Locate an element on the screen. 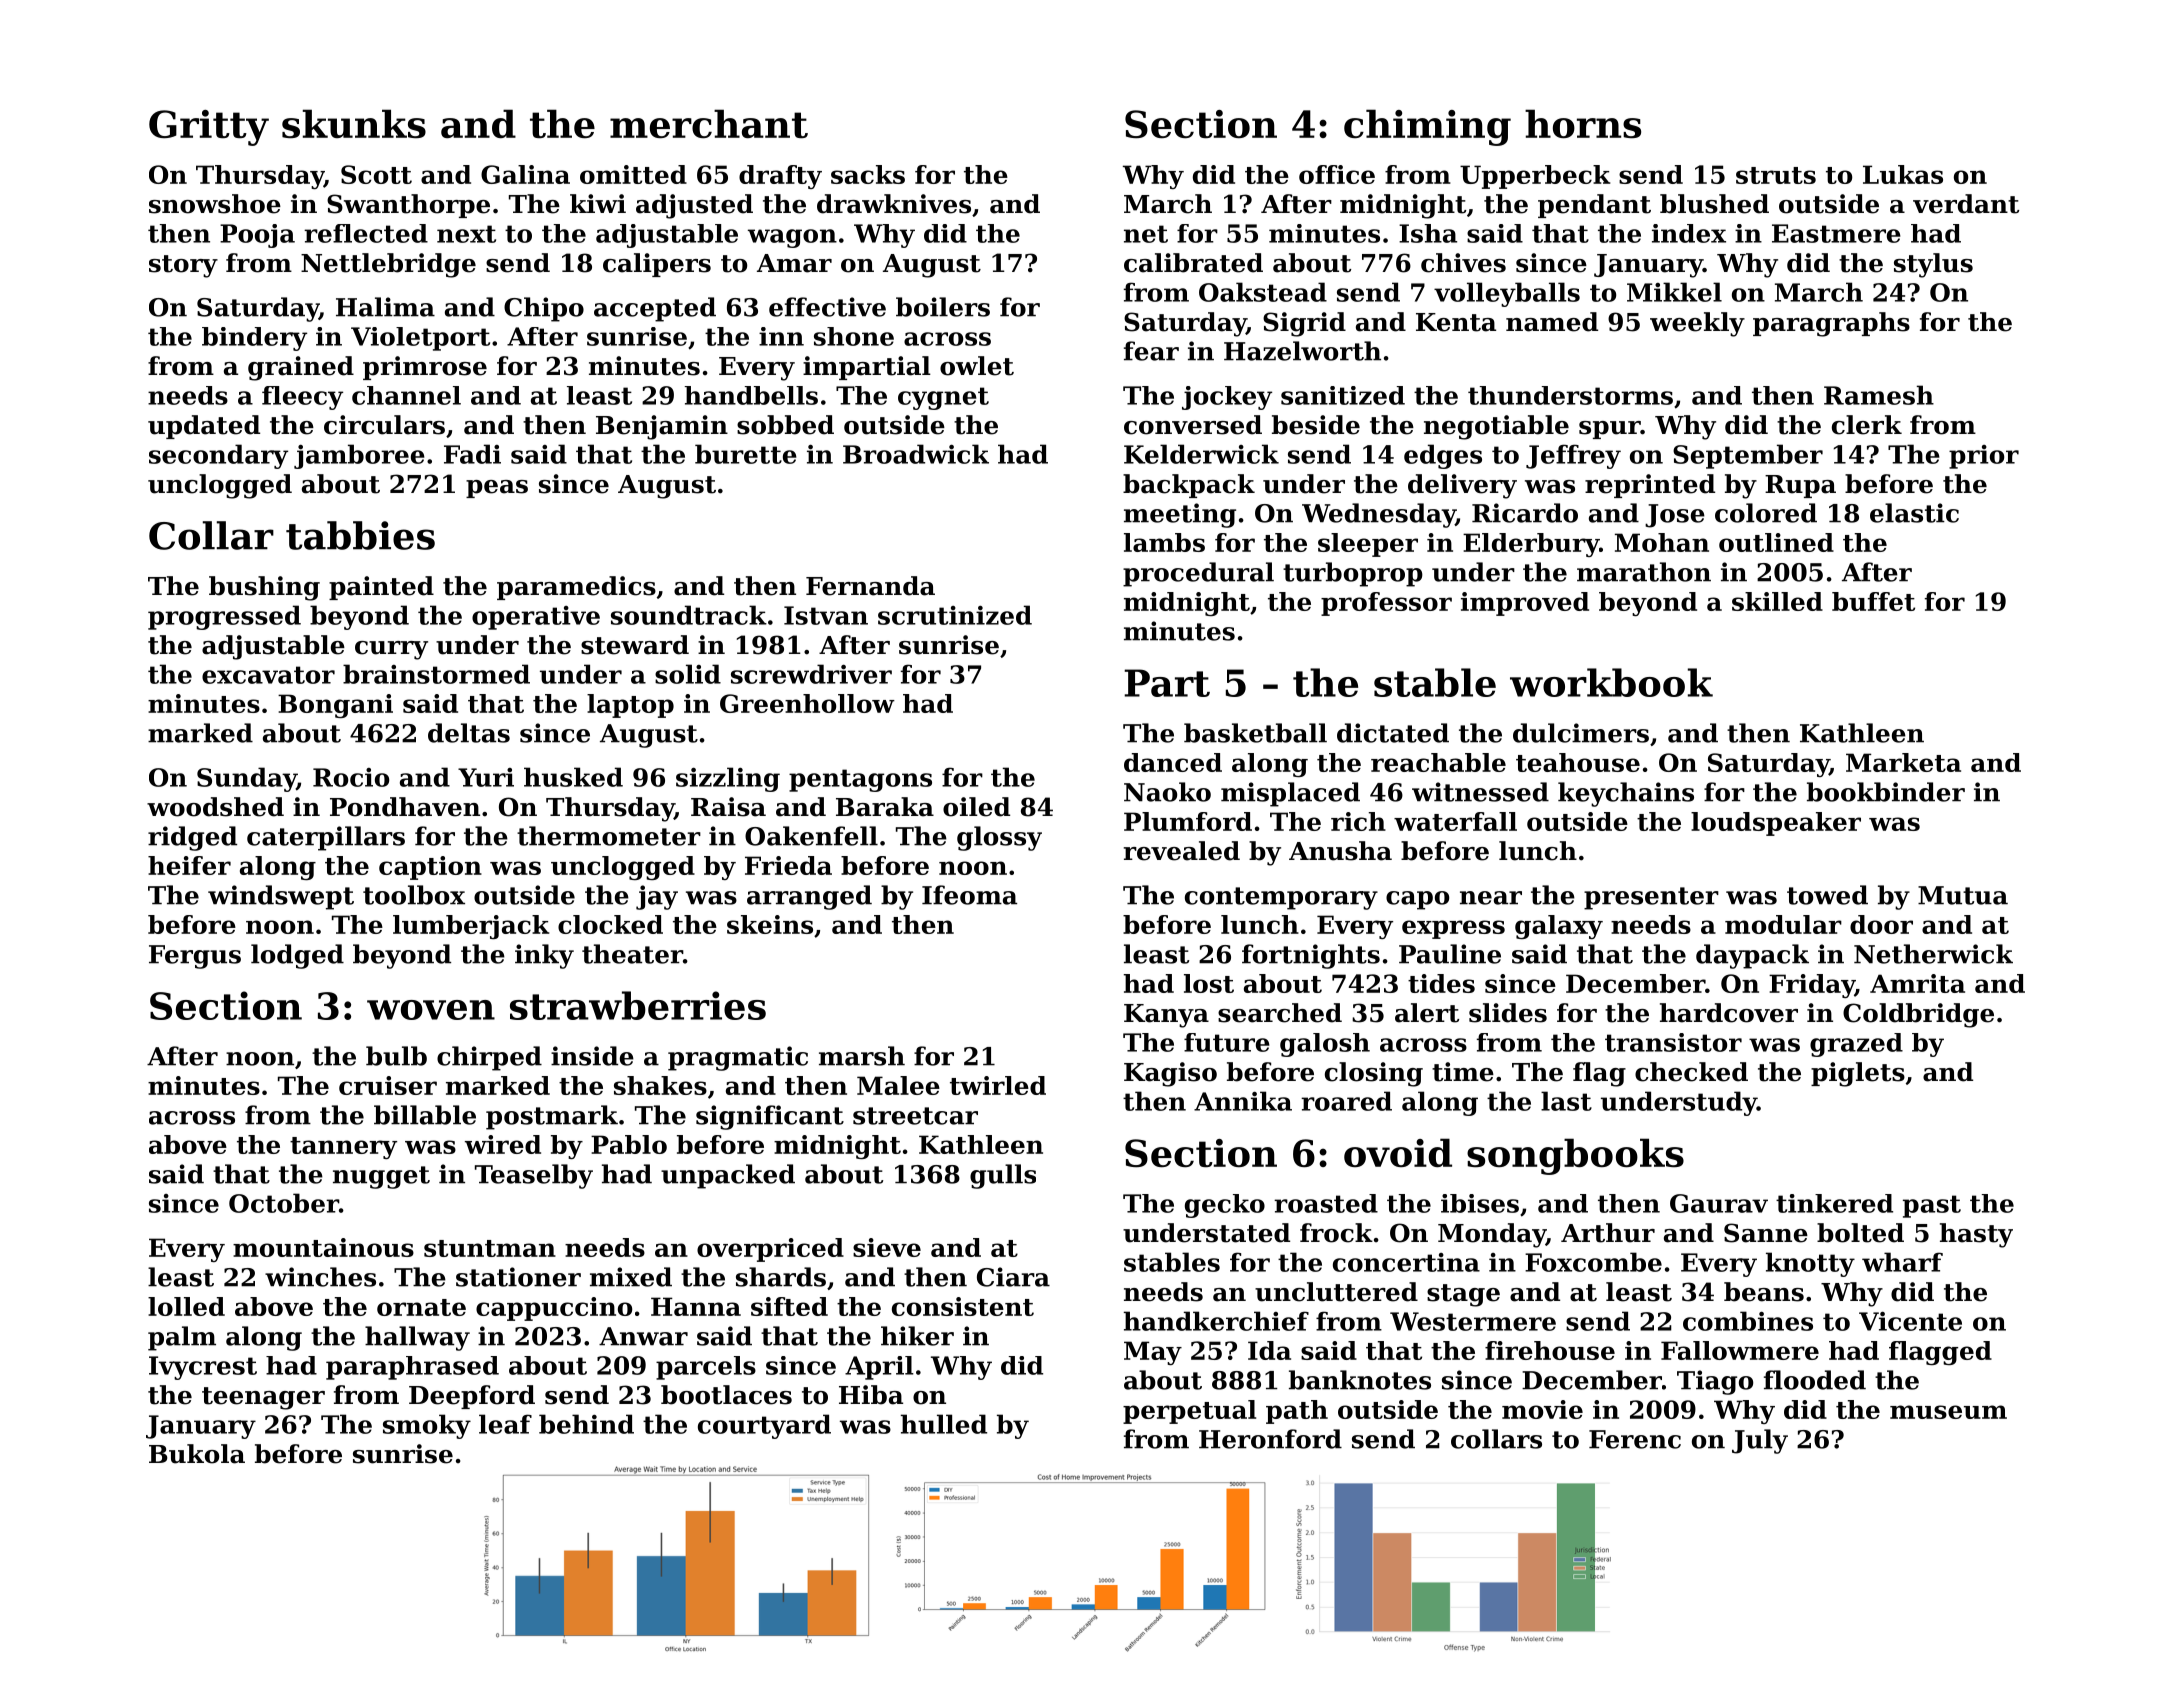 This screenshot has height=1683, width=2178. merchant is located at coordinates (709, 124).
